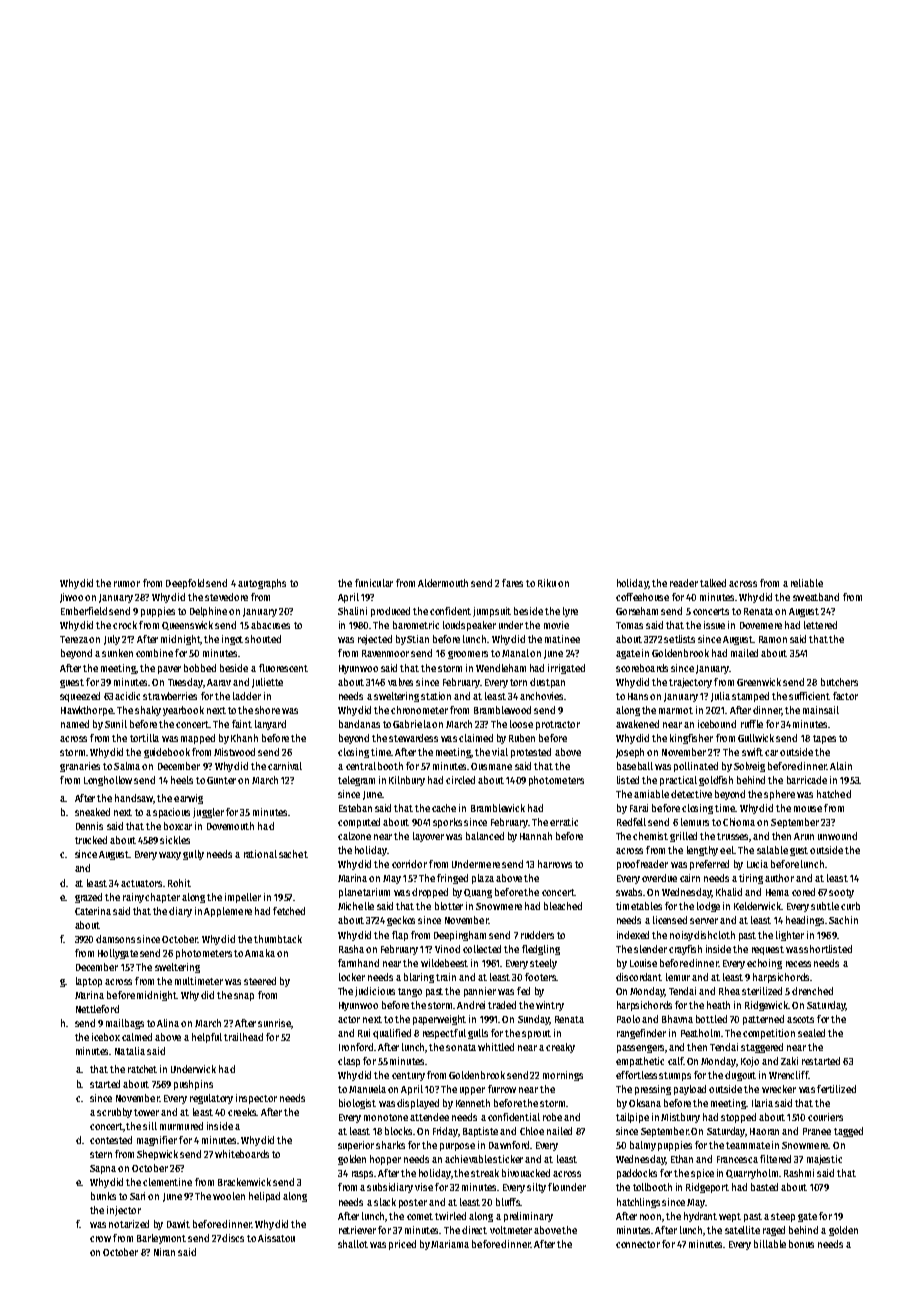 The width and height of the screenshot is (924, 1308). What do you see at coordinates (362, 1175) in the screenshot?
I see `rasps` at bounding box center [362, 1175].
